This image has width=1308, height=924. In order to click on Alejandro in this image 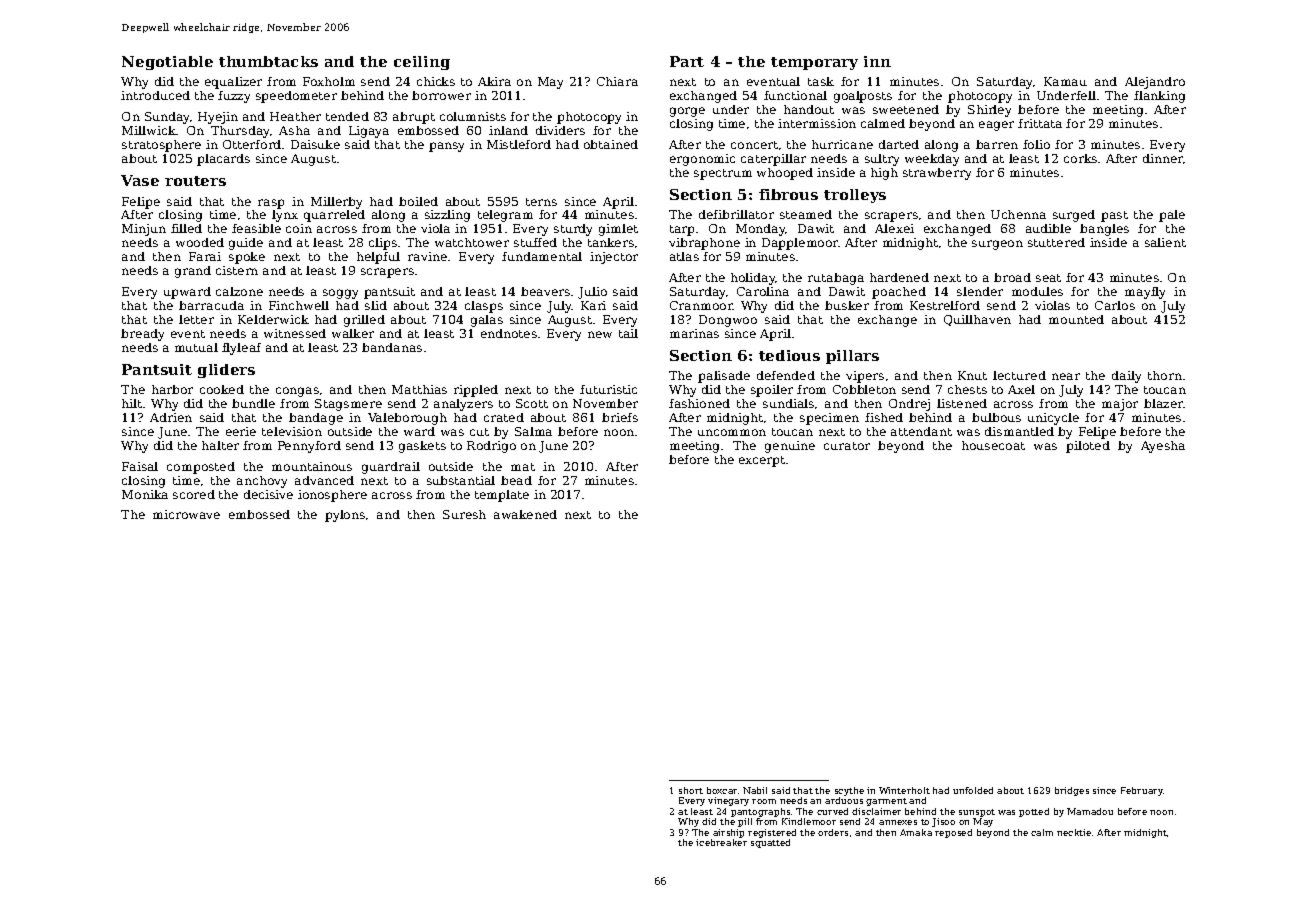, I will do `click(1155, 83)`.
